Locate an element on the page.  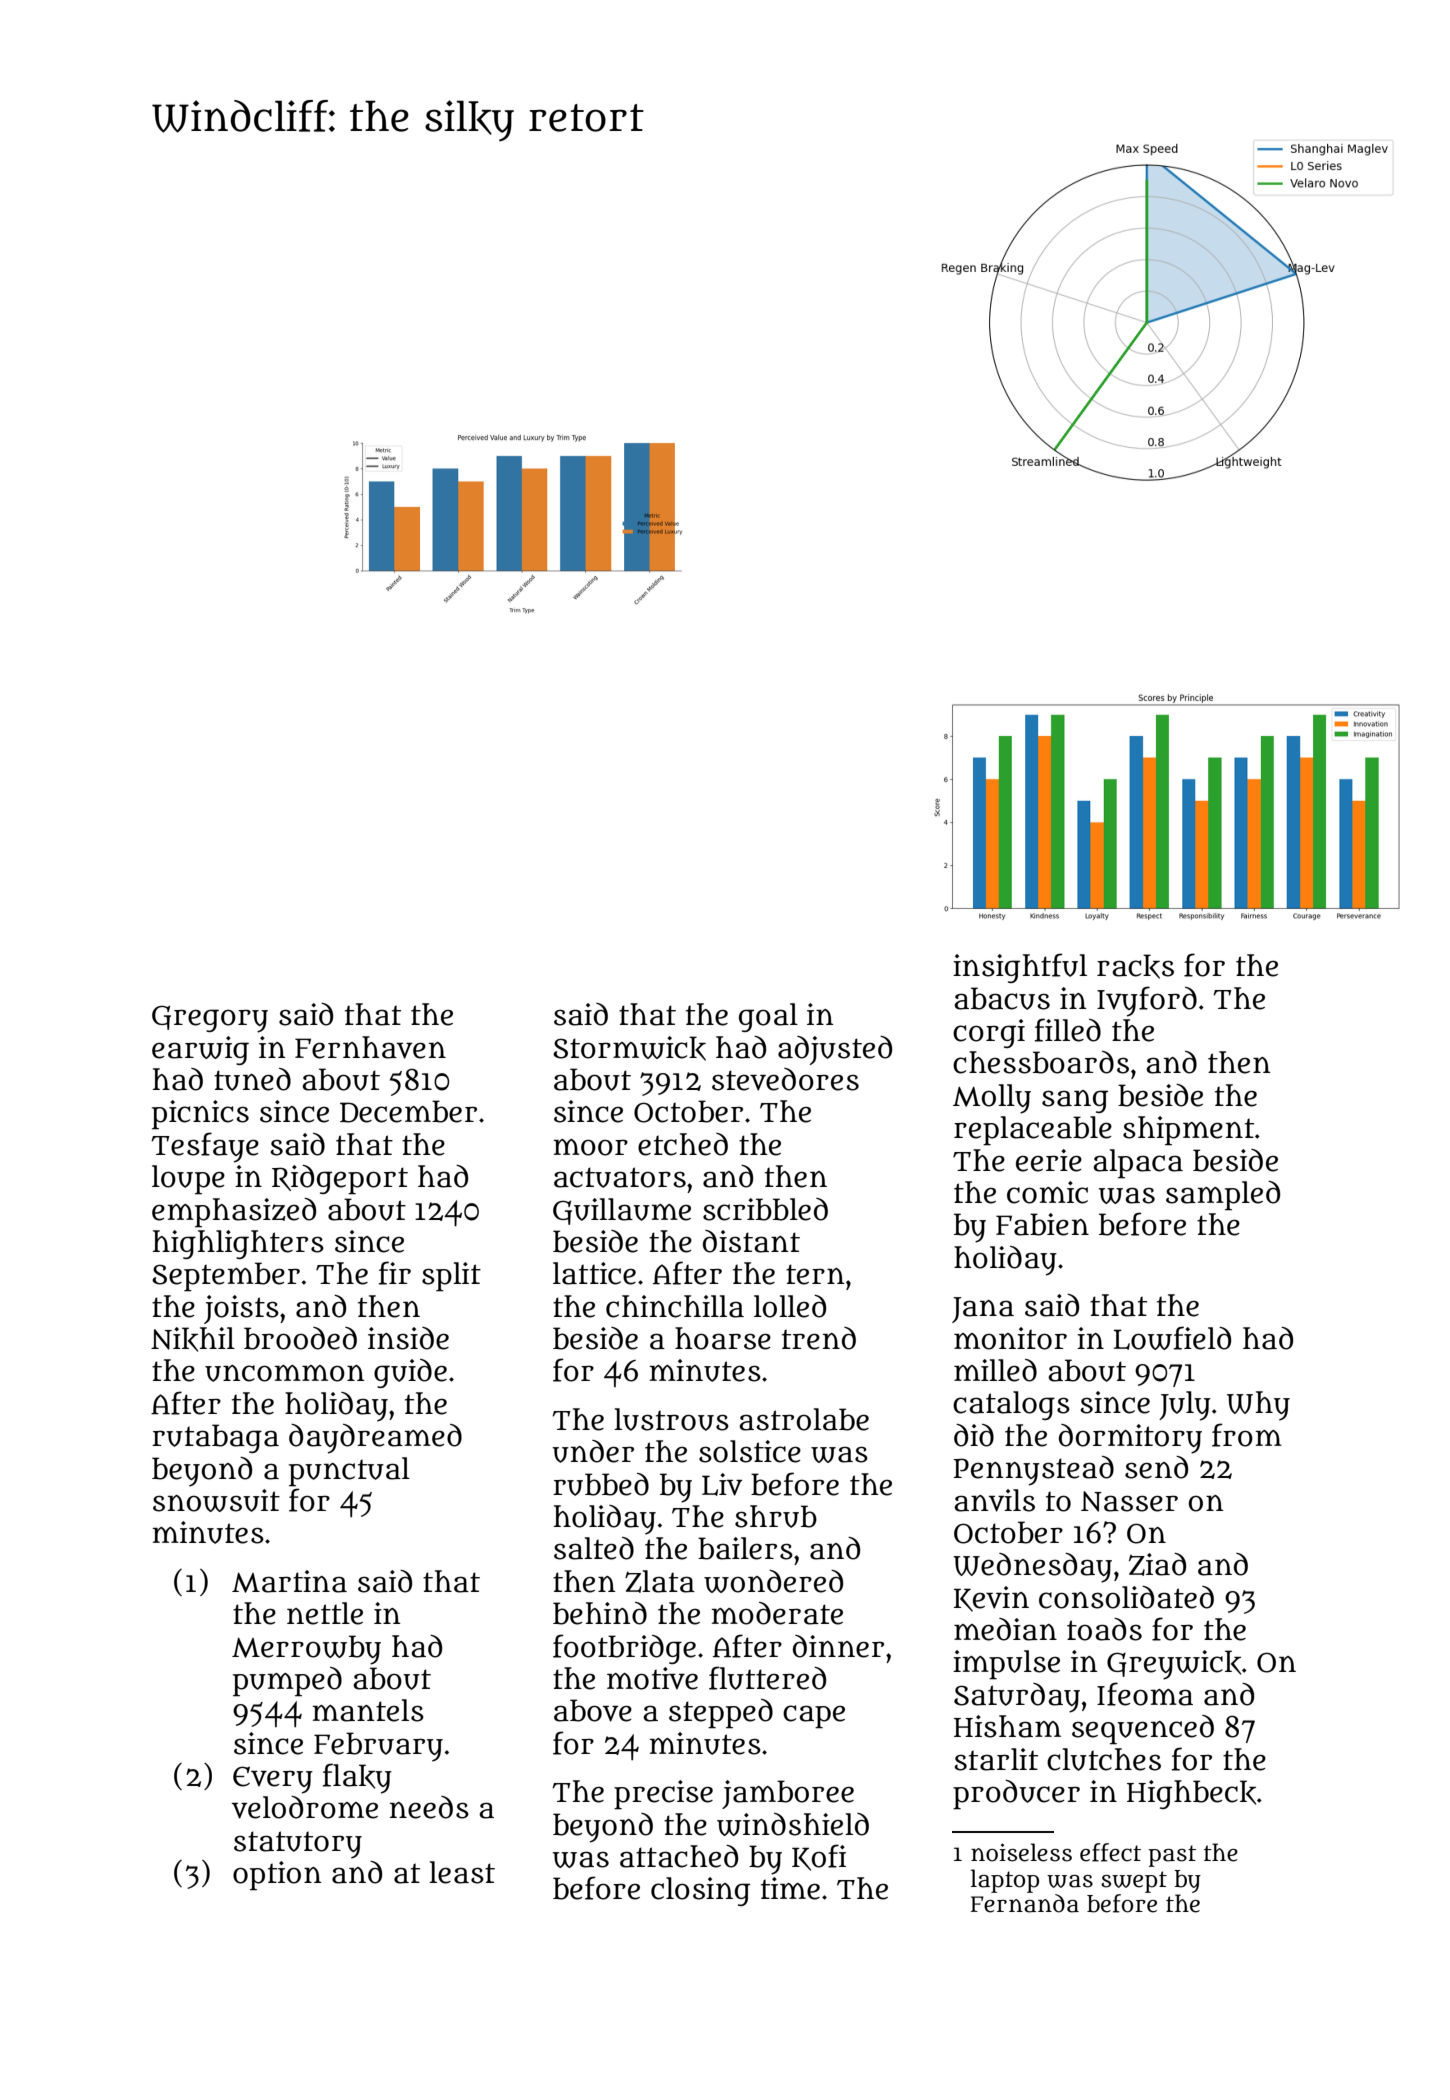
snowsuit is located at coordinates (216, 1500).
